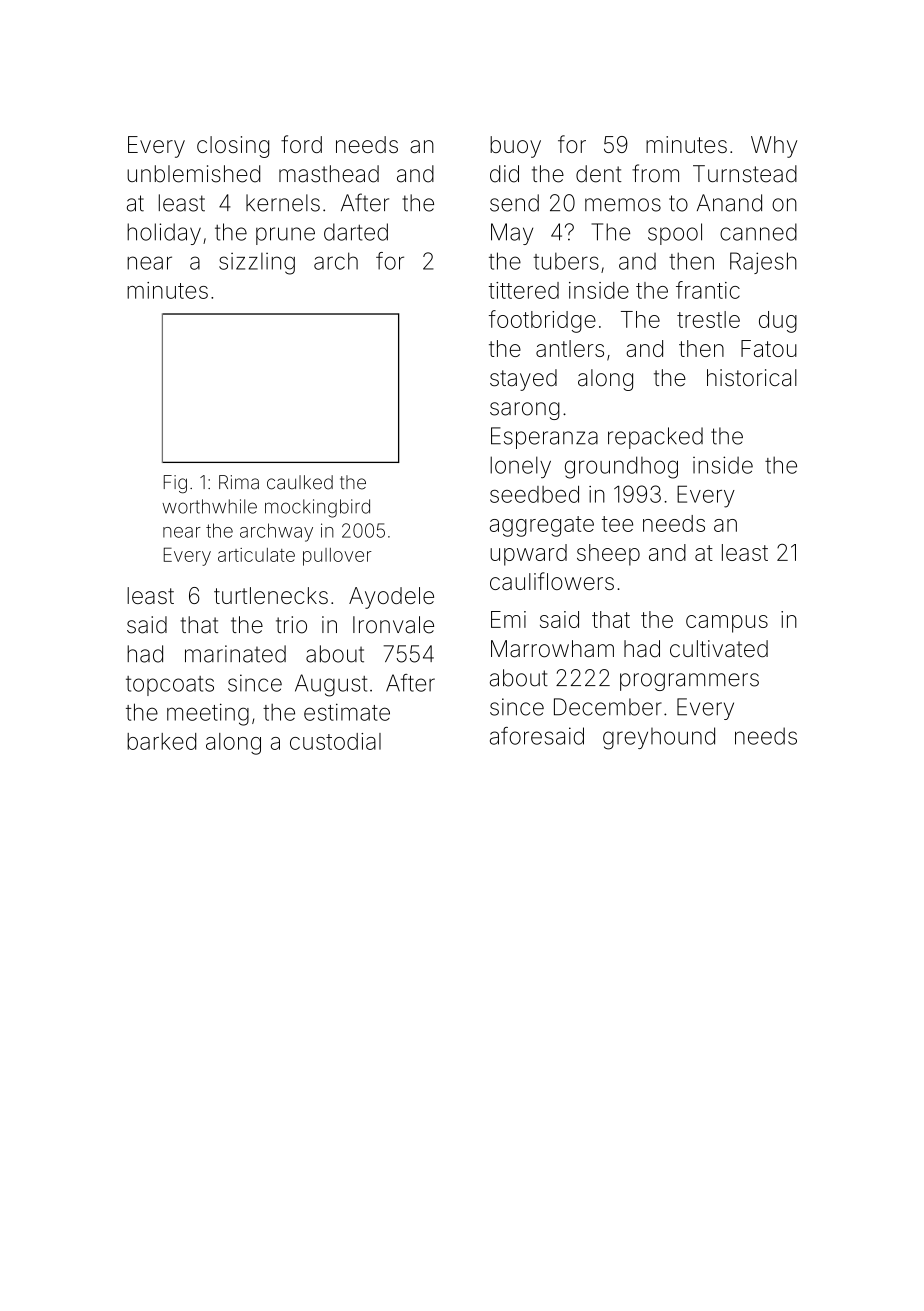 The width and height of the image is (924, 1311). What do you see at coordinates (623, 205) in the image?
I see `memos` at bounding box center [623, 205].
